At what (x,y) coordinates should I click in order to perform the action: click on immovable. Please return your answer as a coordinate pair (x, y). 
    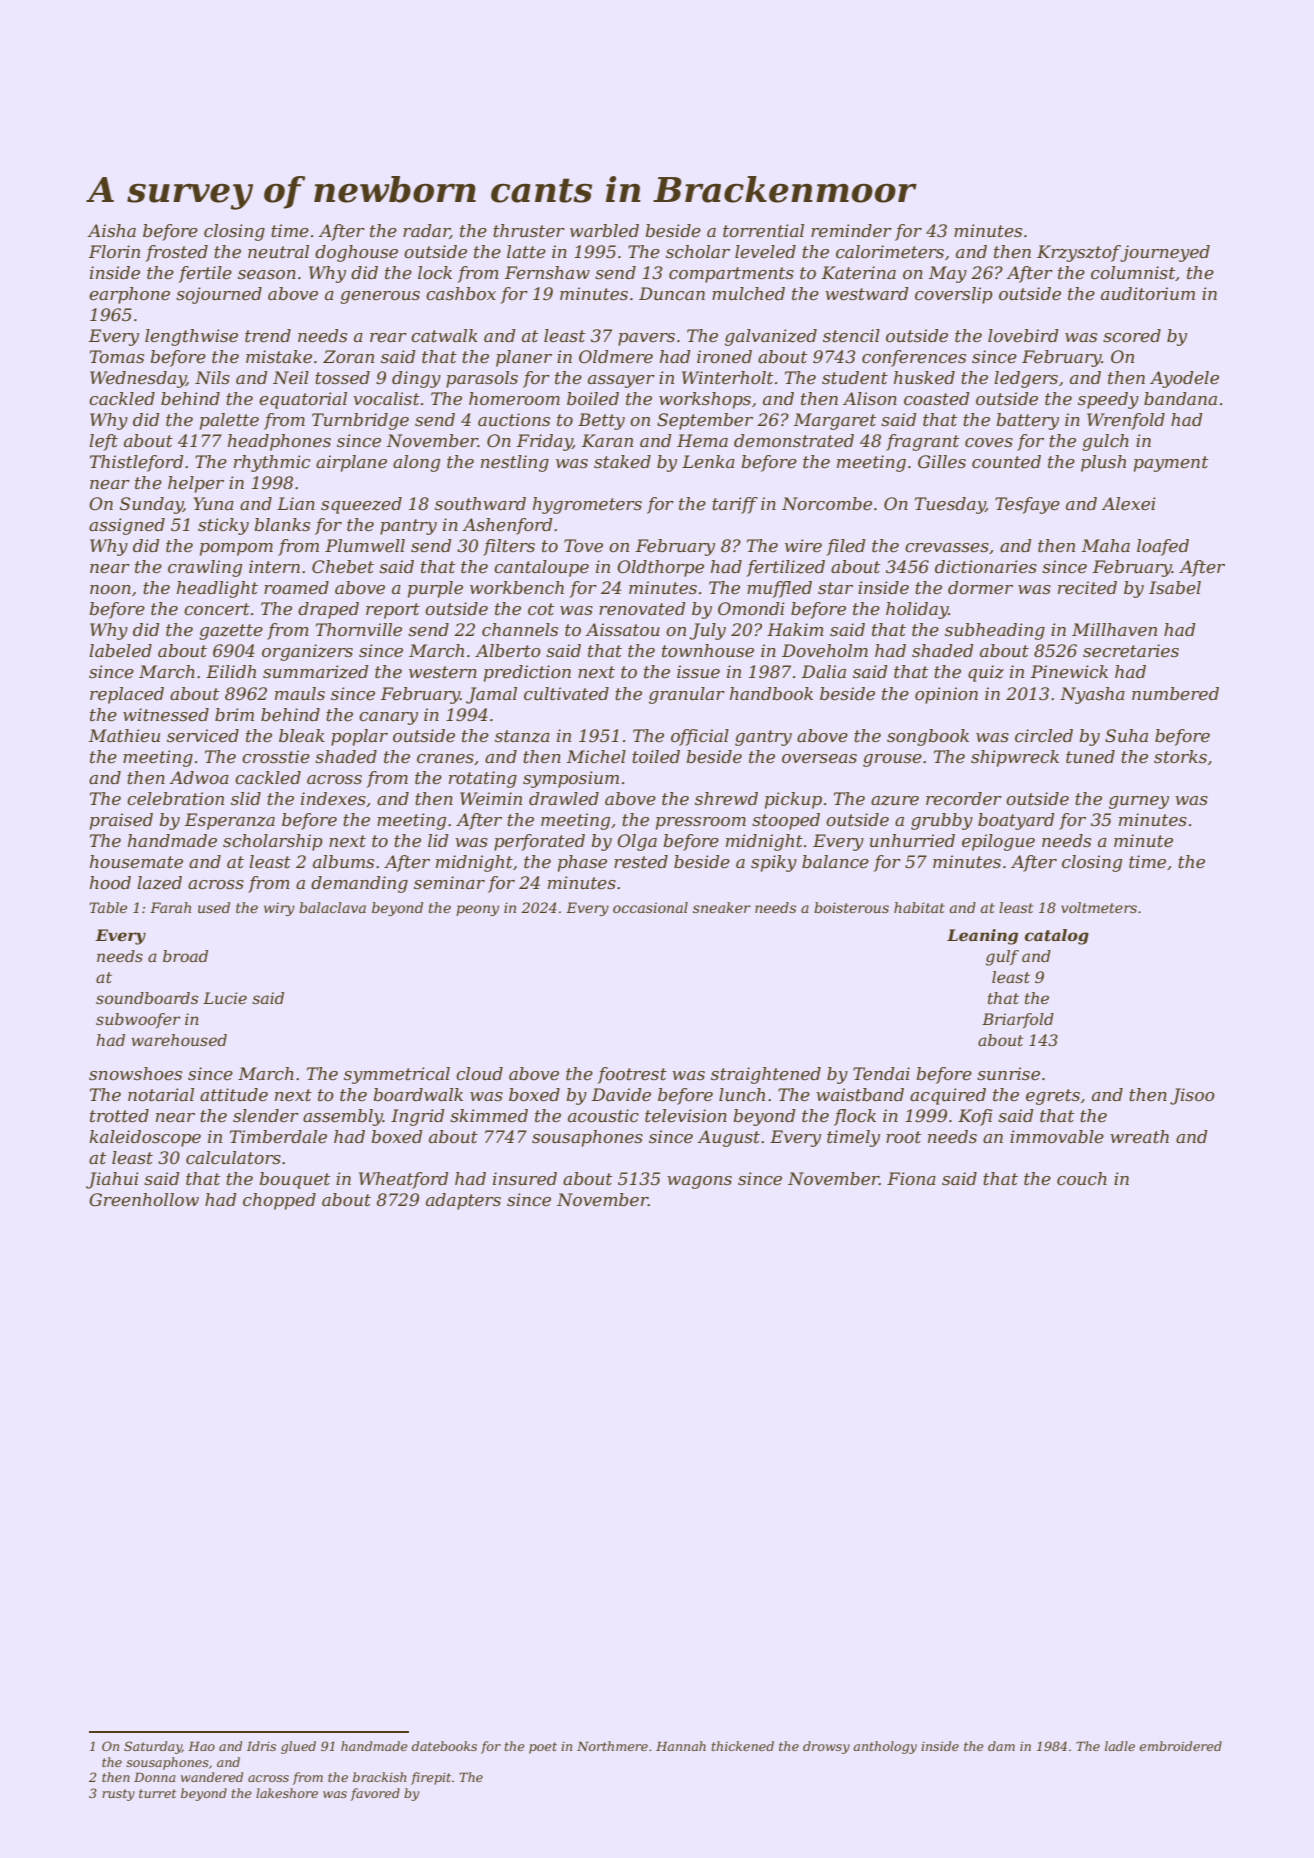
    Looking at the image, I should click on (1057, 1137).
